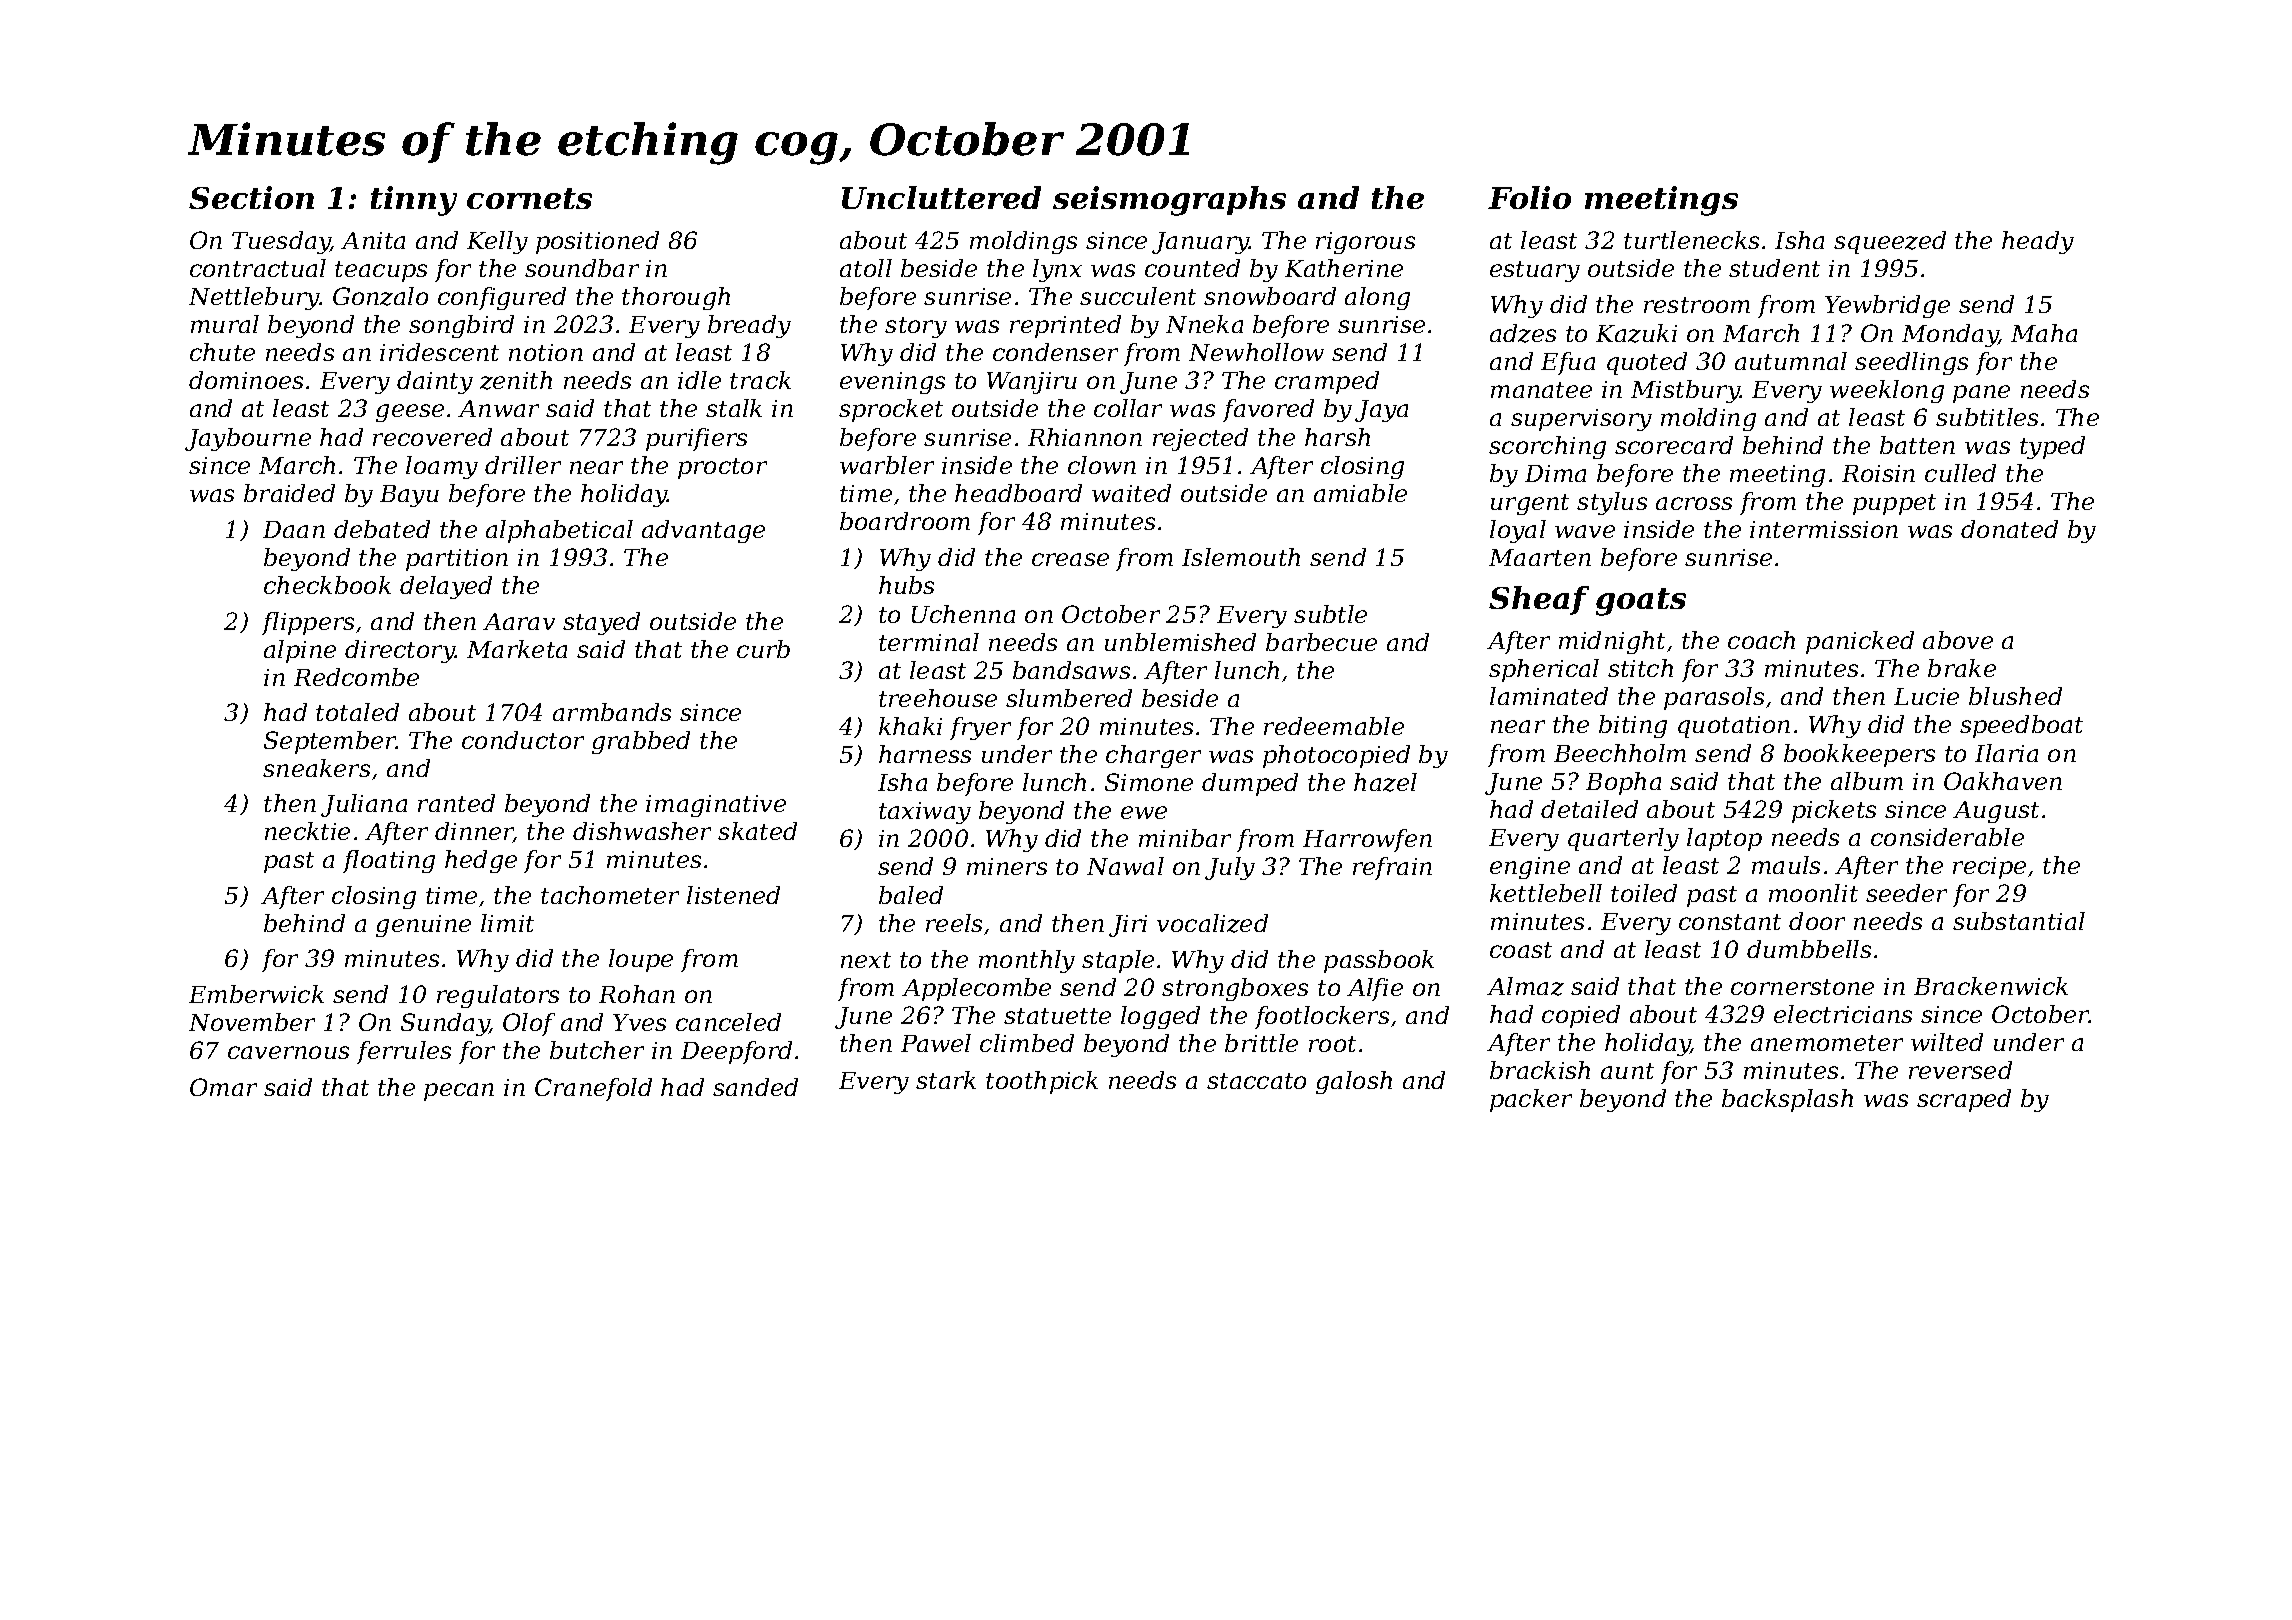 The width and height of the document is (2292, 1620). I want to click on floating, so click(389, 861).
